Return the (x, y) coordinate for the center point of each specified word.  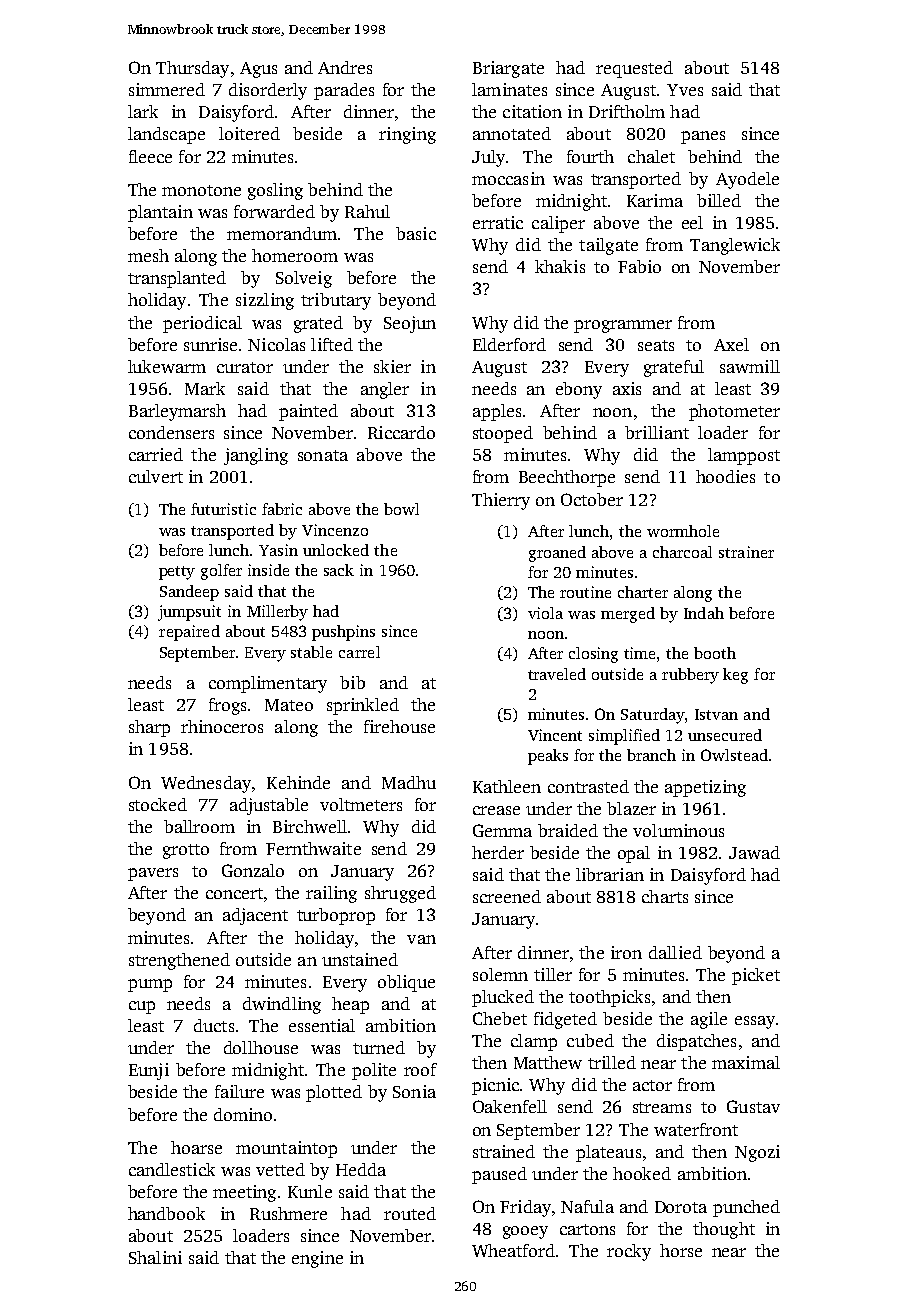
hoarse (196, 1147)
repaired (189, 633)
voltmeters (361, 804)
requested (634, 69)
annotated (512, 133)
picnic (495, 1086)
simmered (167, 89)
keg (735, 676)
